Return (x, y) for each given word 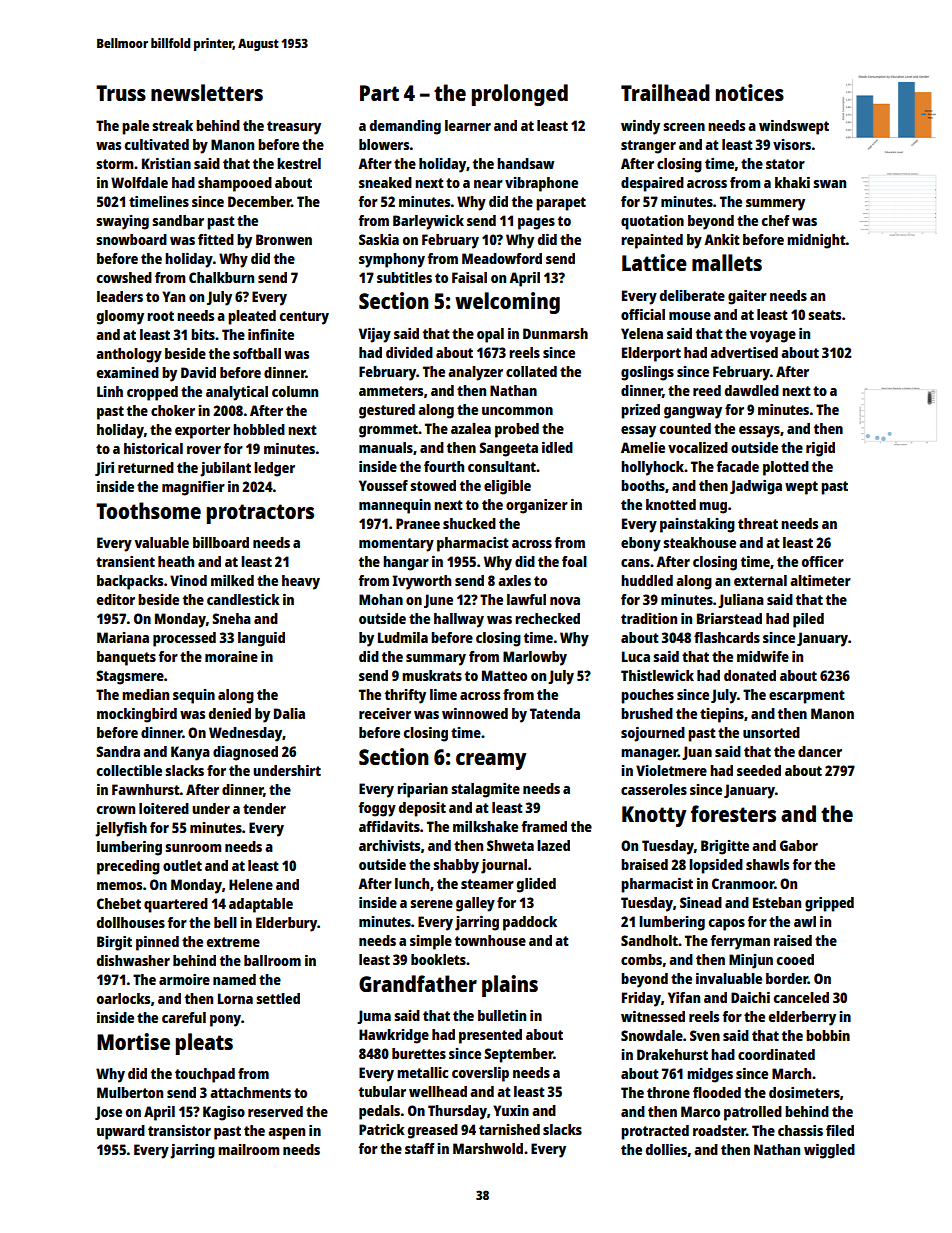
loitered (164, 808)
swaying (122, 222)
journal (504, 866)
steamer (487, 884)
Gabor (799, 845)
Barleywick (428, 222)
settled (278, 998)
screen (684, 127)
